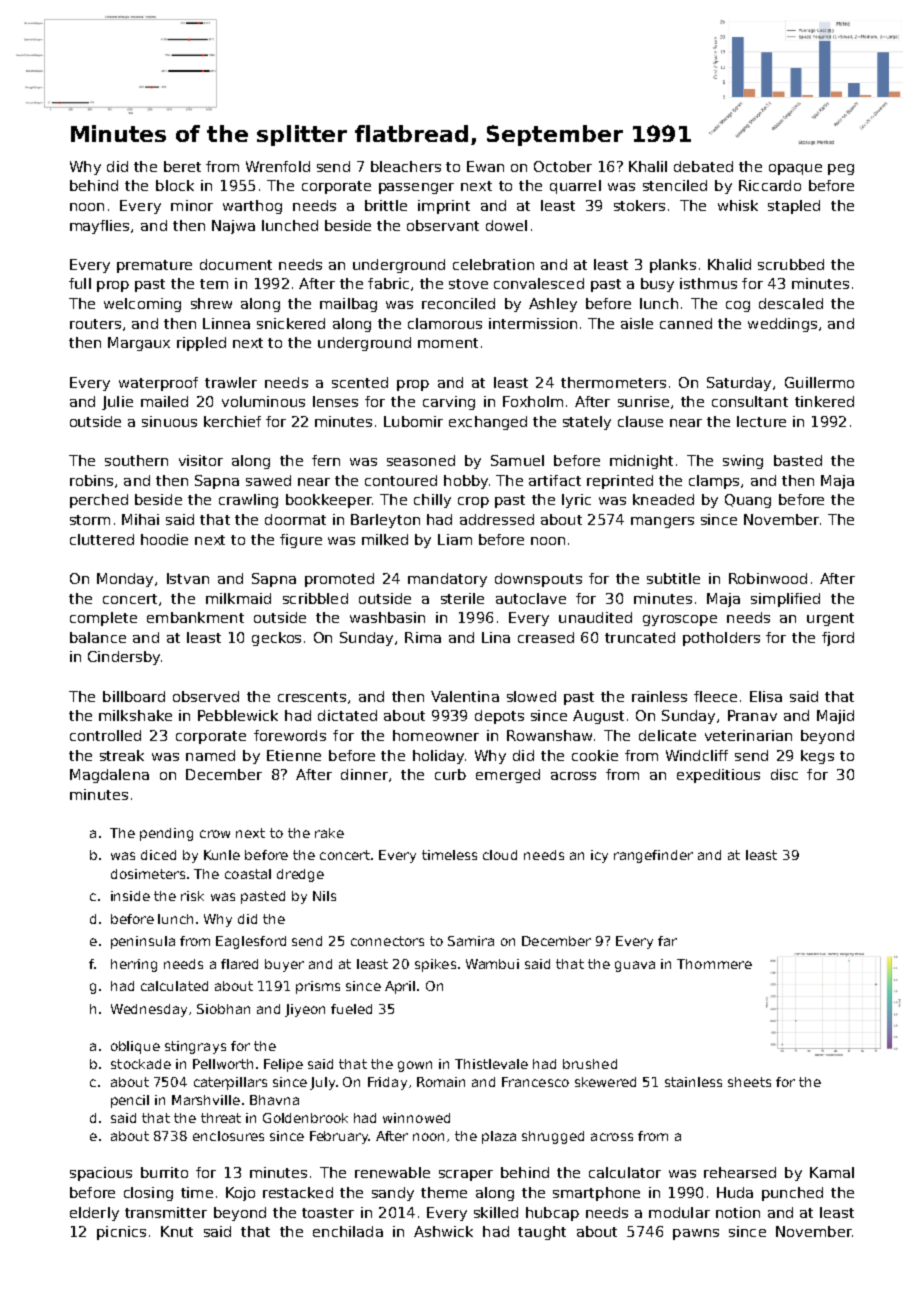  I want to click on Pebblewick, so click(238, 715).
